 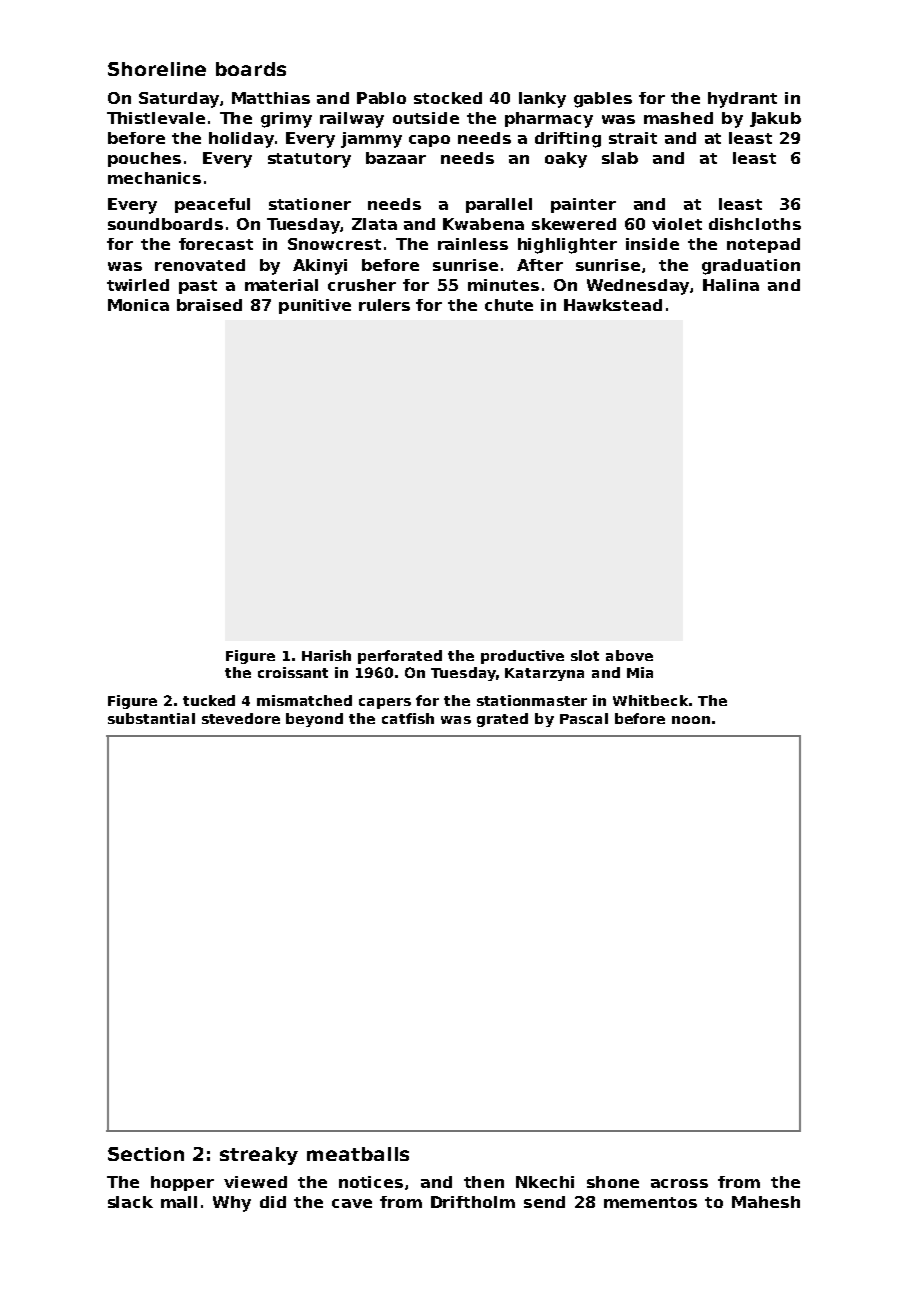 What do you see at coordinates (499, 205) in the image?
I see `parallel` at bounding box center [499, 205].
